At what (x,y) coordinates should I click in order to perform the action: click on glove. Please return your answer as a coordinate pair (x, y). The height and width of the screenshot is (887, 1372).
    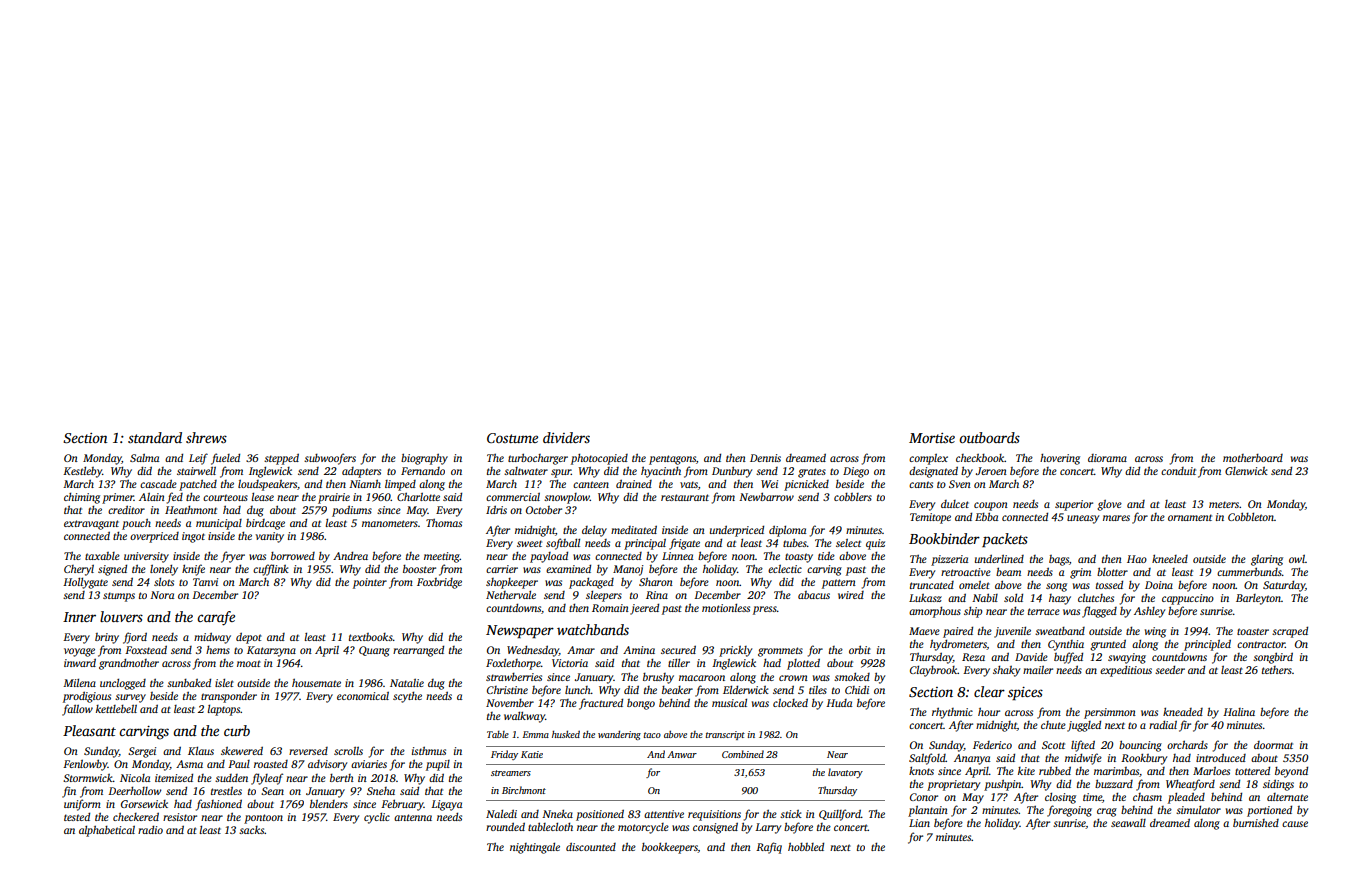
    Looking at the image, I should click on (1109, 505).
